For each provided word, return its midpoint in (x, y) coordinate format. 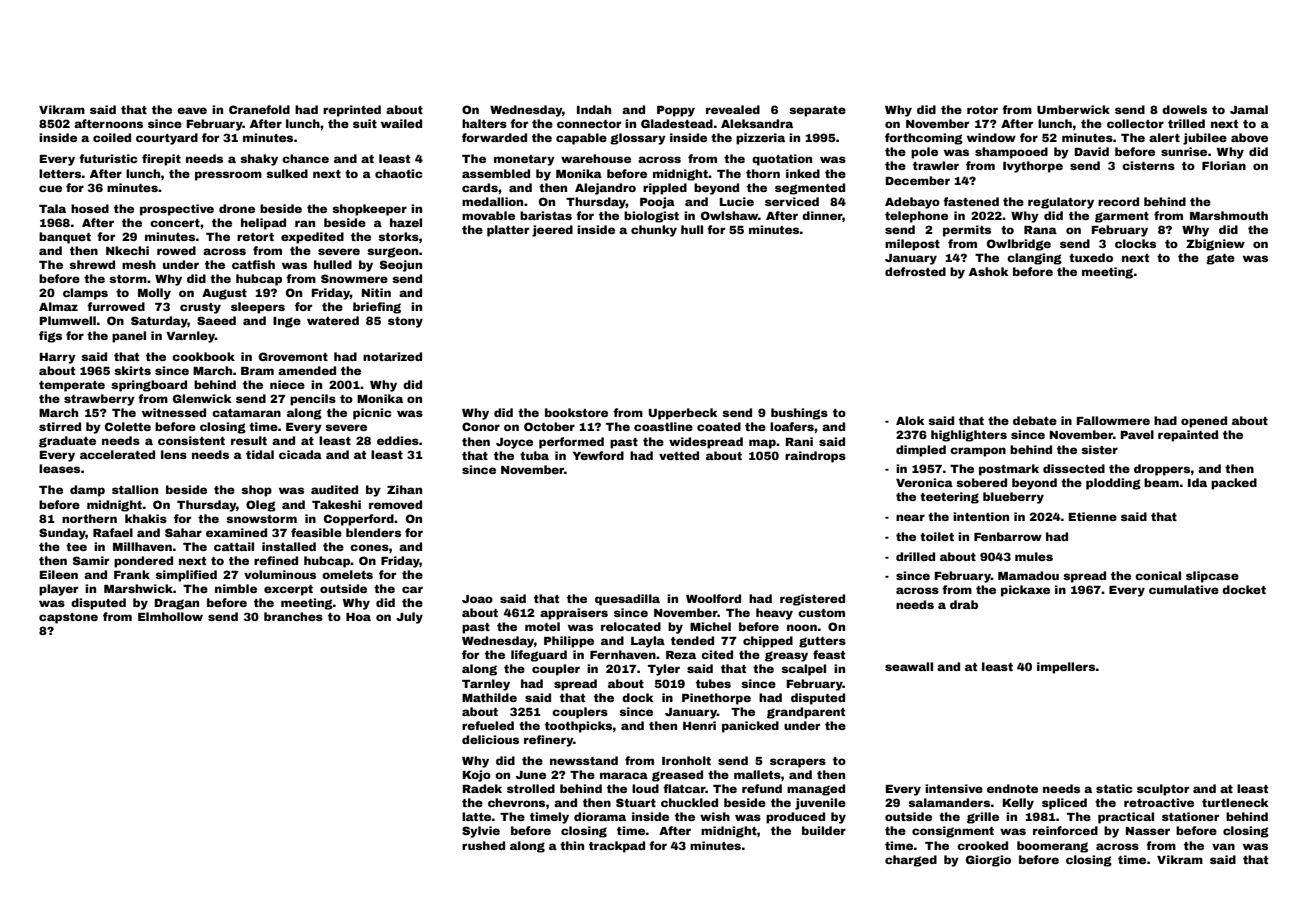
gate (1220, 259)
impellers (1066, 668)
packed (1234, 484)
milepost (912, 245)
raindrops (815, 457)
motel (542, 626)
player (58, 590)
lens (174, 454)
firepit (161, 160)
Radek (482, 788)
